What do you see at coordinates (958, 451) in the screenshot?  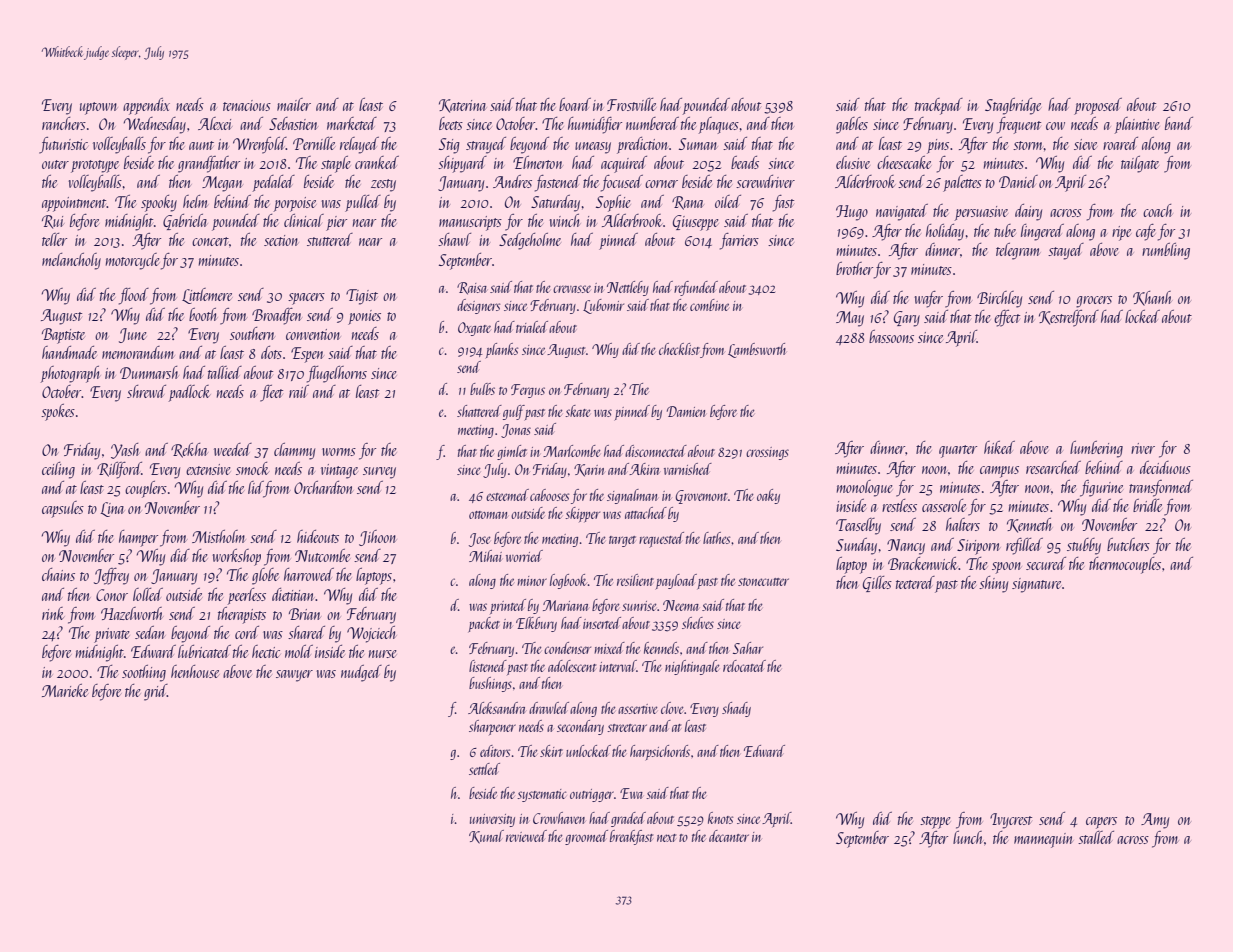 I see `quarter` at bounding box center [958, 451].
